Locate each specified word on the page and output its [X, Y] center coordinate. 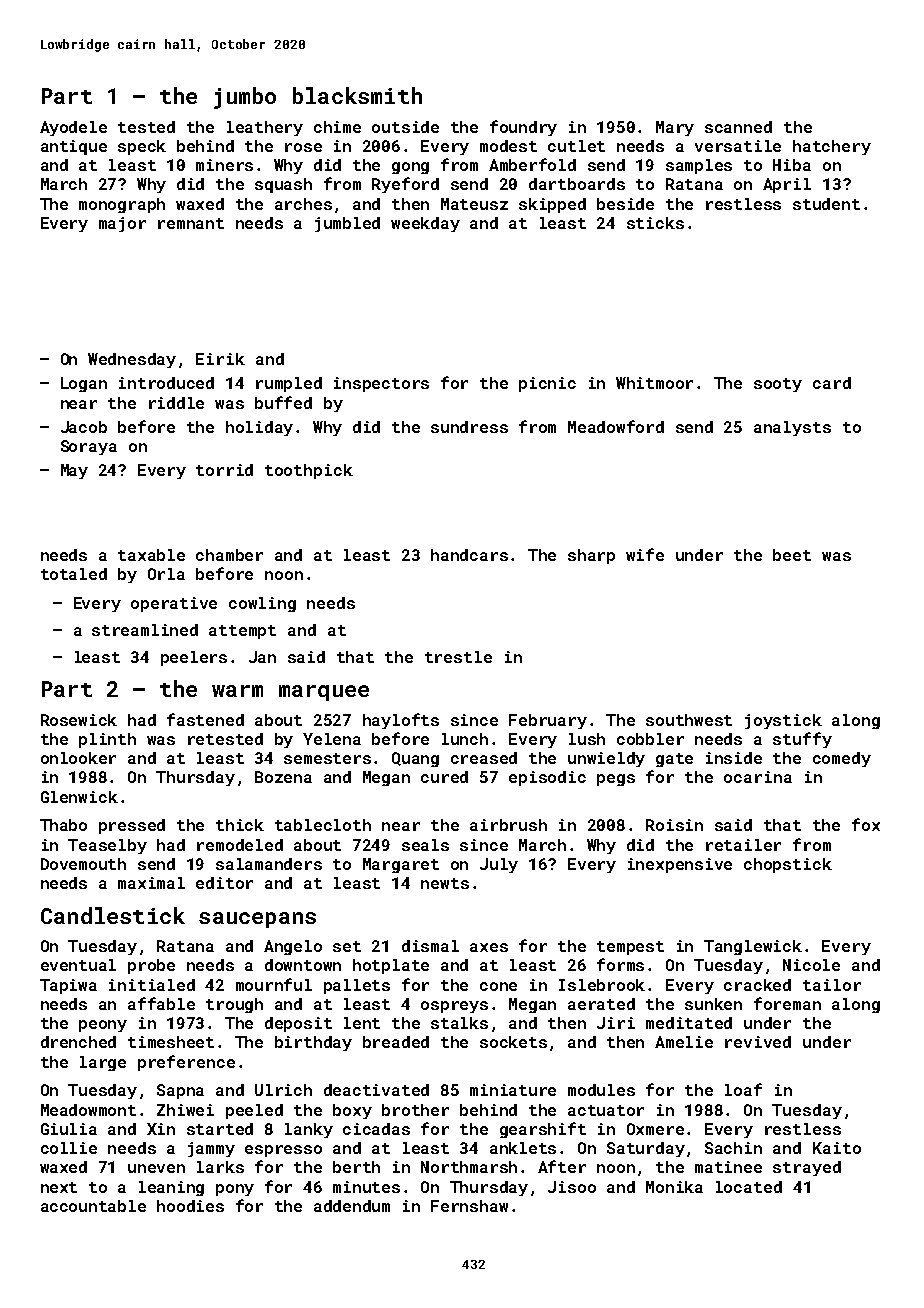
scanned [738, 127]
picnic [547, 384]
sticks [655, 223]
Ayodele [73, 128]
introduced [166, 383]
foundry [523, 128]
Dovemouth [83, 864]
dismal [430, 946]
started [220, 1129]
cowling [262, 604]
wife [645, 554]
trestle [458, 657]
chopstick [788, 865]
